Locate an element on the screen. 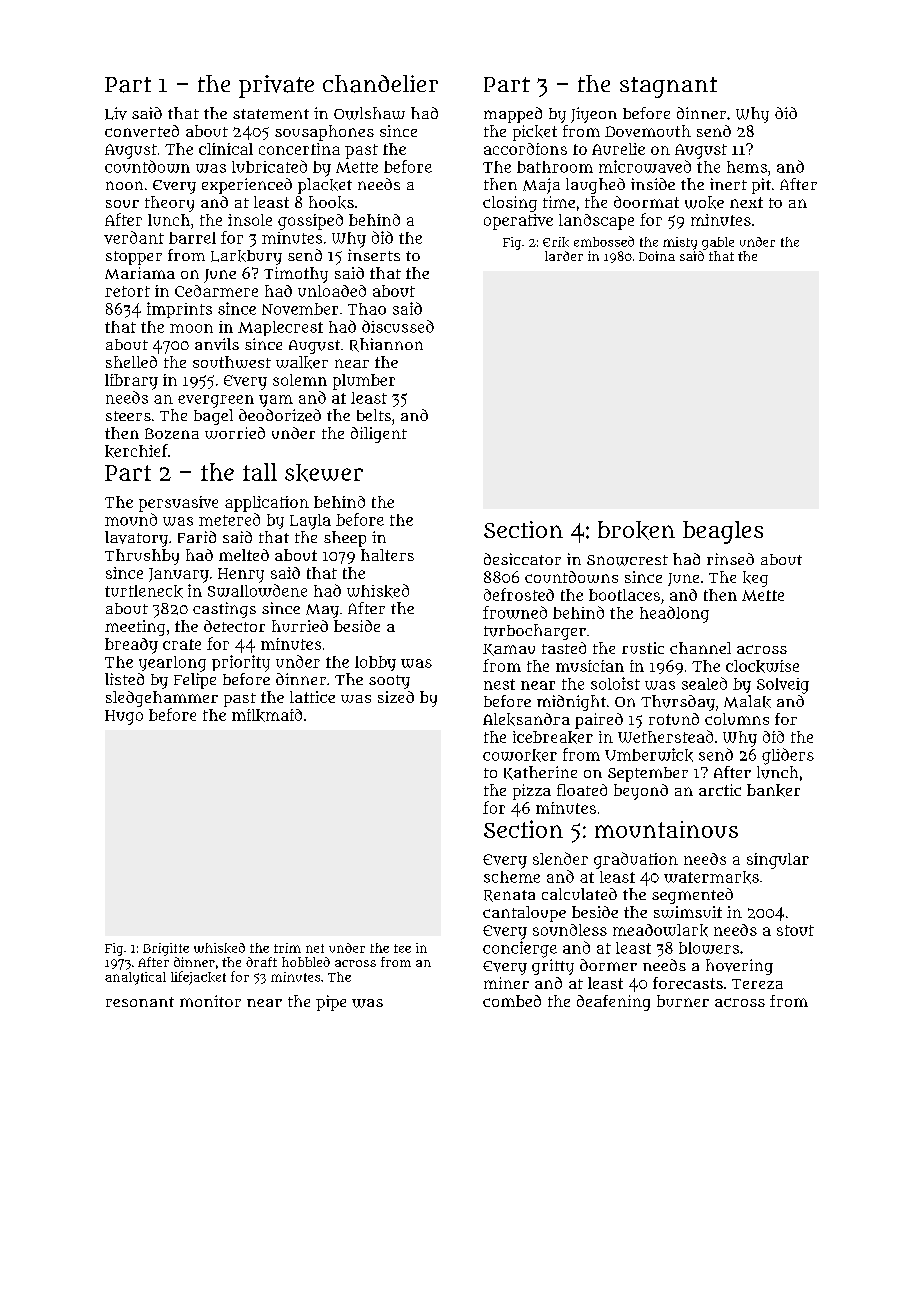 The height and width of the screenshot is (1308, 924). pizza is located at coordinates (532, 792).
